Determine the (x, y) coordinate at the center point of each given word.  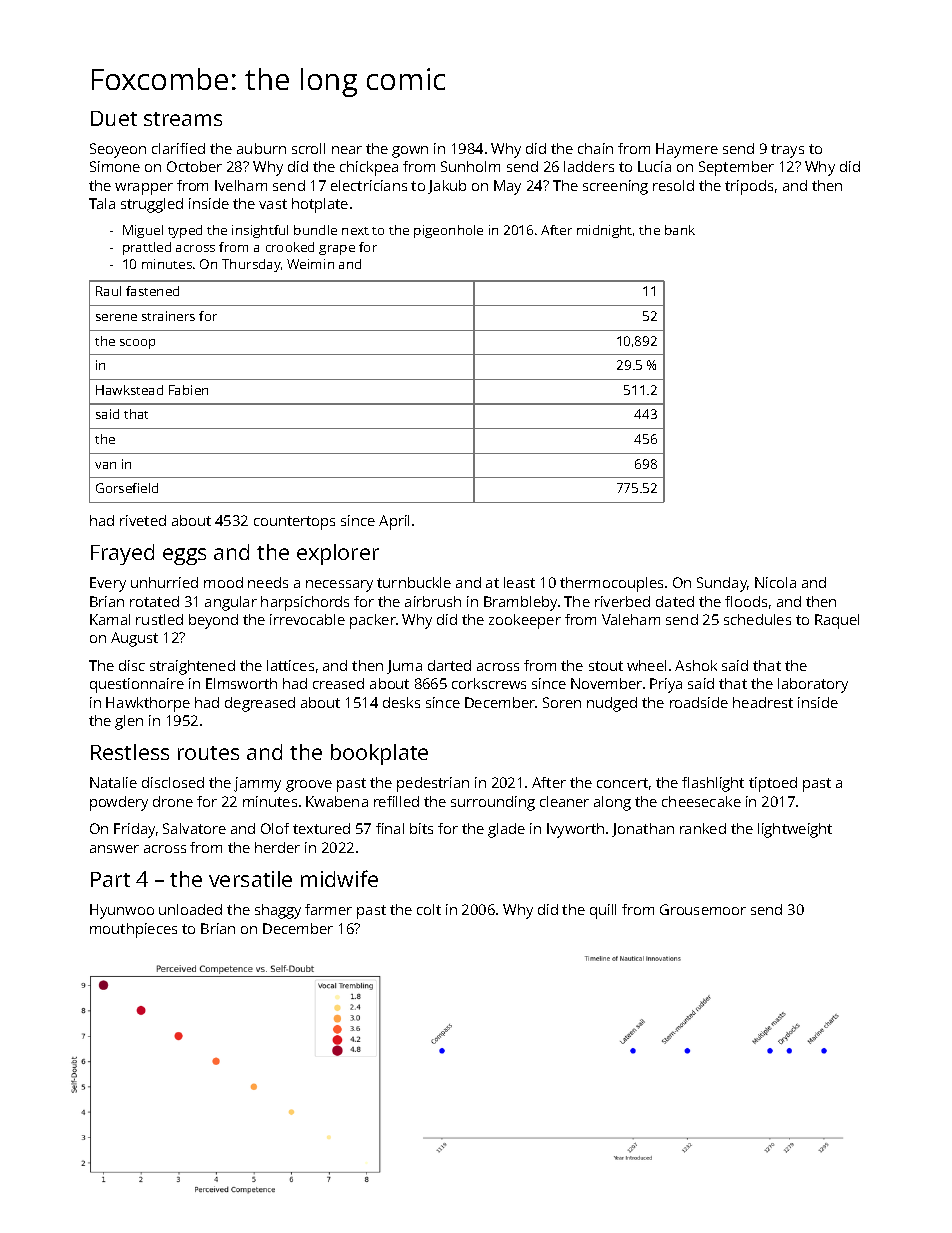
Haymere (687, 150)
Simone (115, 166)
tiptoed (773, 784)
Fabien (188, 390)
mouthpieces (133, 930)
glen (129, 722)
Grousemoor (703, 909)
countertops (294, 523)
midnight (604, 231)
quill (603, 911)
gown (410, 152)
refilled (396, 801)
